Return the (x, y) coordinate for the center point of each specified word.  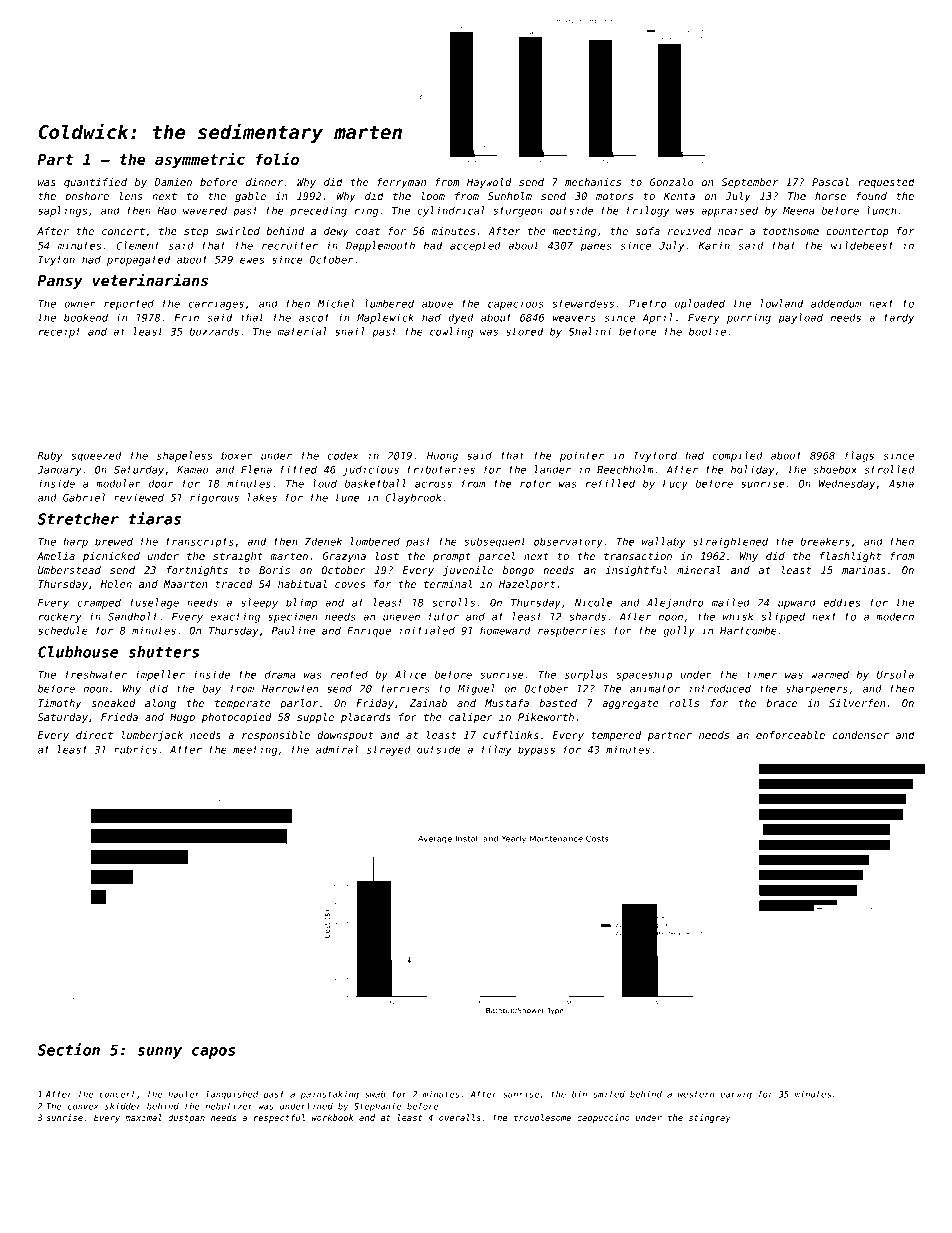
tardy (899, 318)
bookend (86, 317)
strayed (389, 751)
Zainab (428, 703)
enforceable (790, 735)
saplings (62, 211)
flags (859, 456)
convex (83, 1107)
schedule (63, 630)
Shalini (589, 331)
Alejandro (675, 603)
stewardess (583, 303)
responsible (276, 736)
